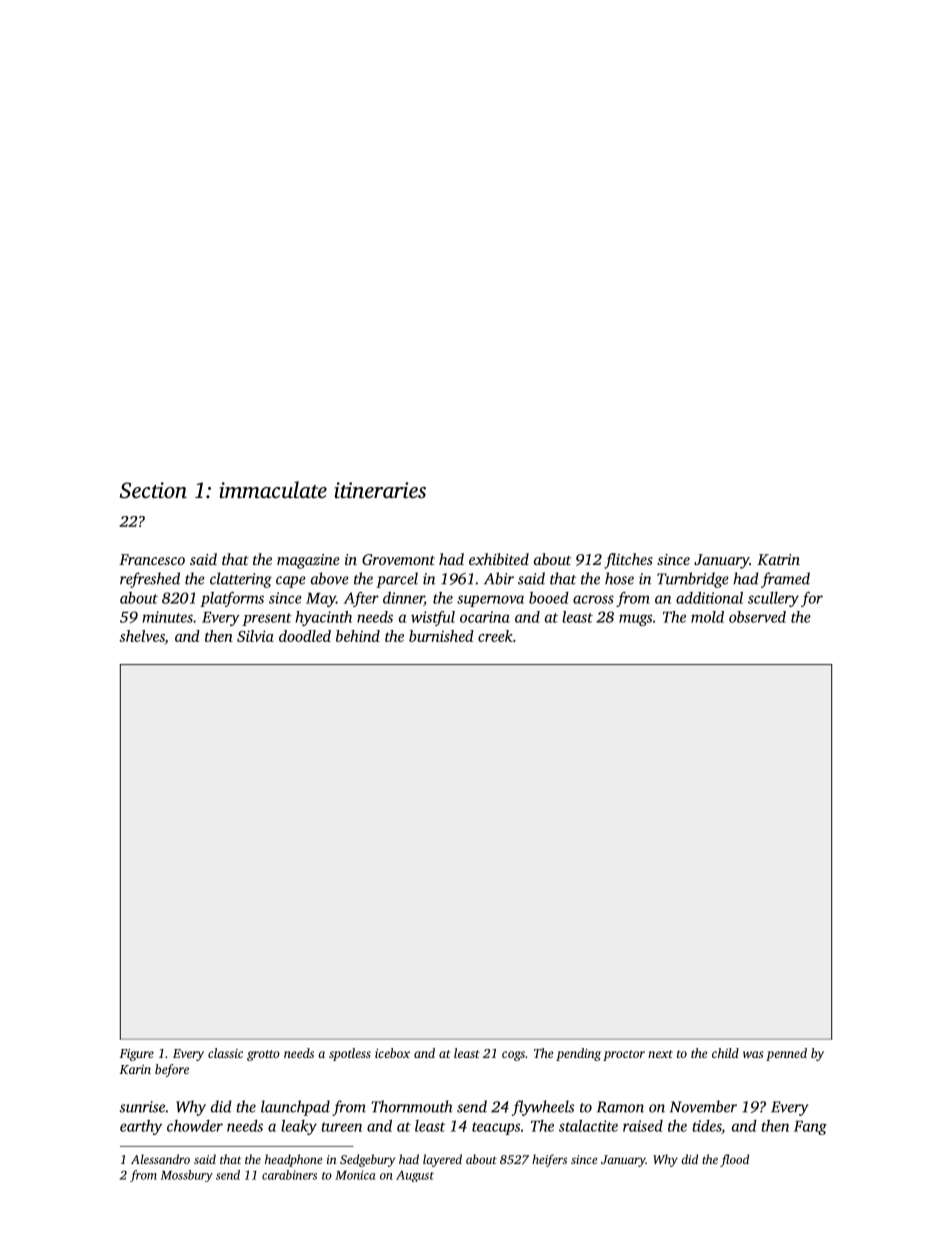  What do you see at coordinates (619, 578) in the screenshot?
I see `hose` at bounding box center [619, 578].
